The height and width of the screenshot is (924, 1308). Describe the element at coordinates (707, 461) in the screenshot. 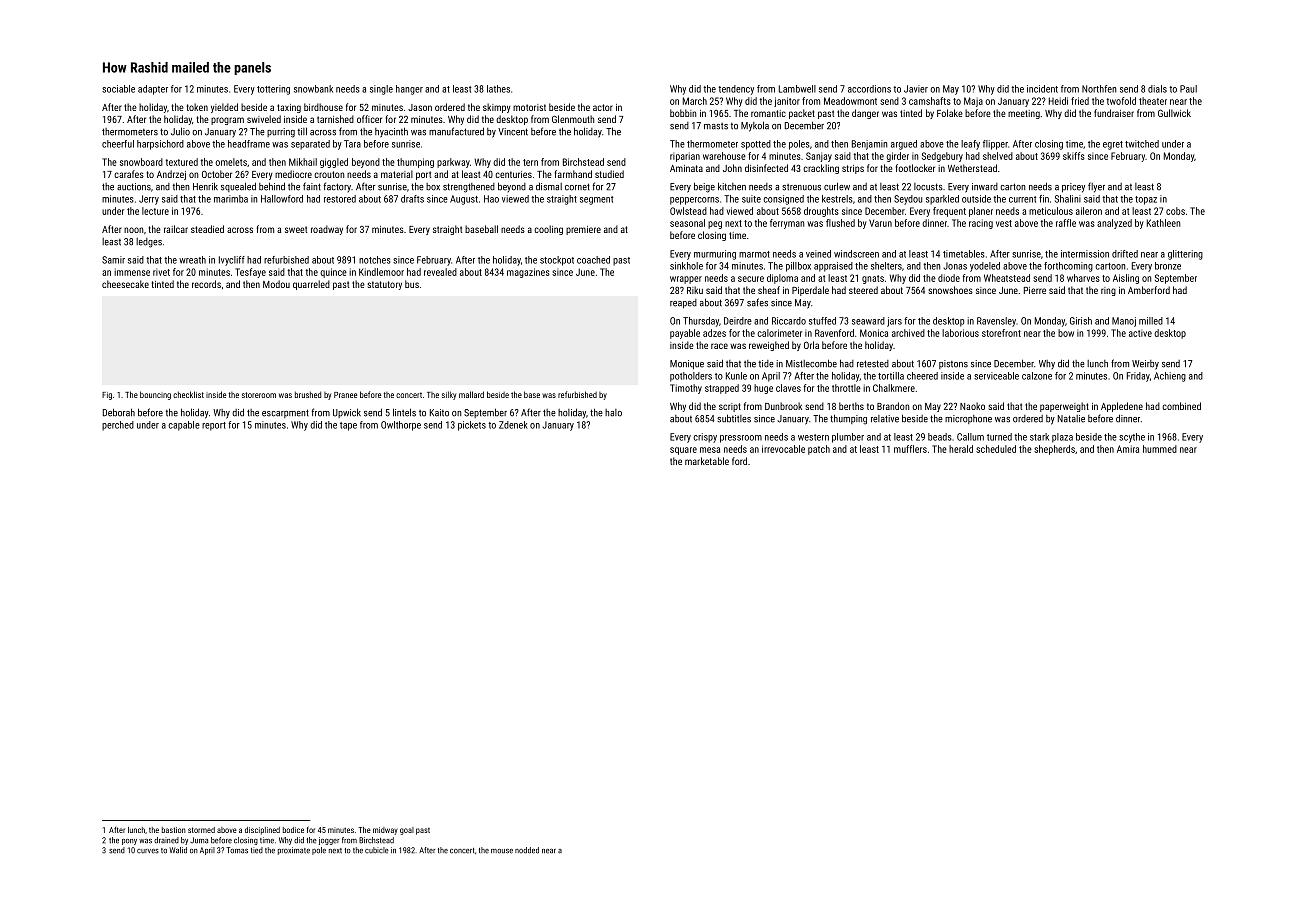

I see `marketable` at that location.
